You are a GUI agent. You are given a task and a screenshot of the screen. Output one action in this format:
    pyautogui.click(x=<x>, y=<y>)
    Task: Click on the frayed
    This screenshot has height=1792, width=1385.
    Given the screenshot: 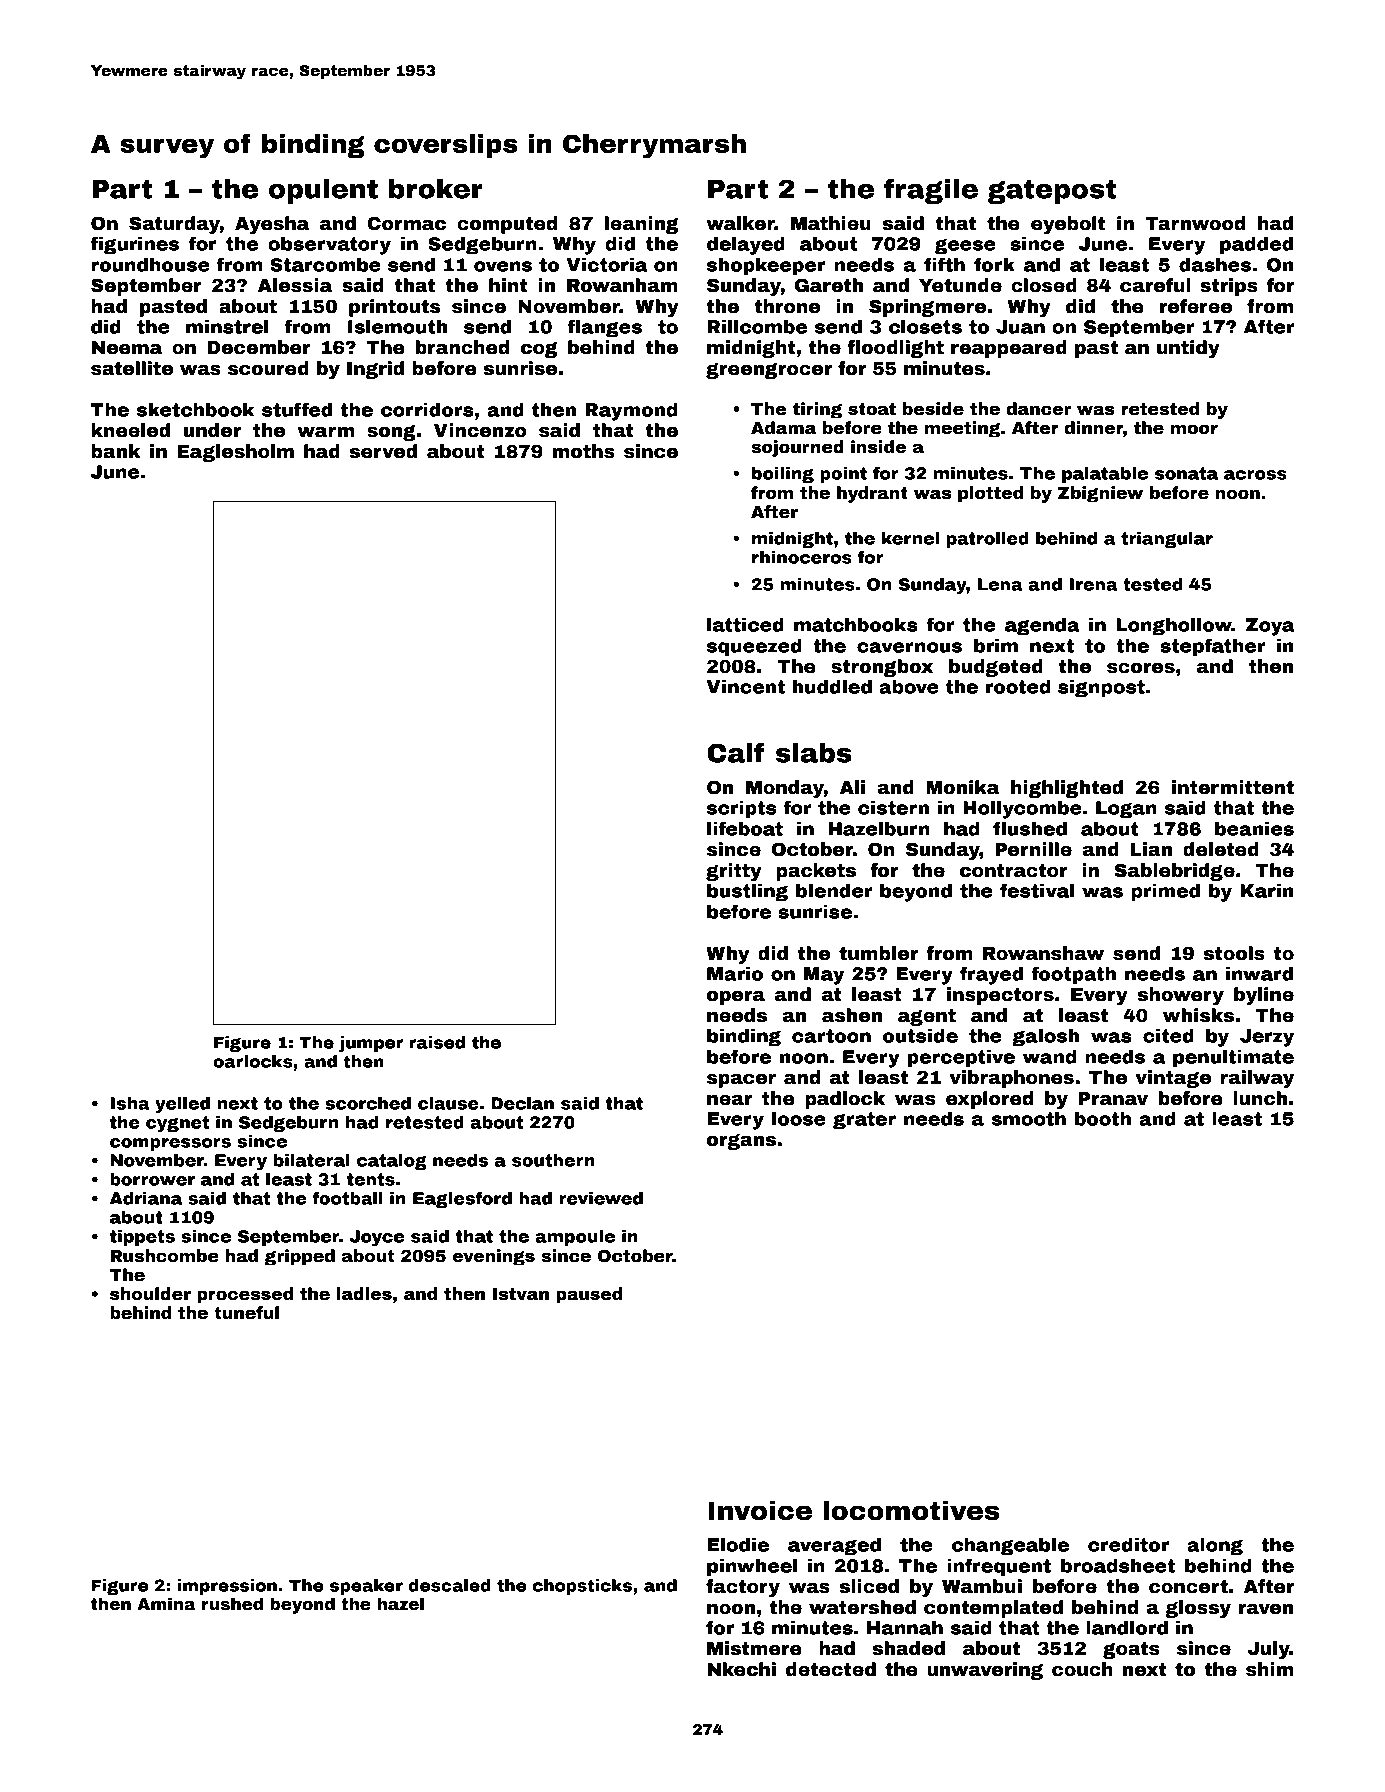 What is the action you would take?
    pyautogui.click(x=991, y=975)
